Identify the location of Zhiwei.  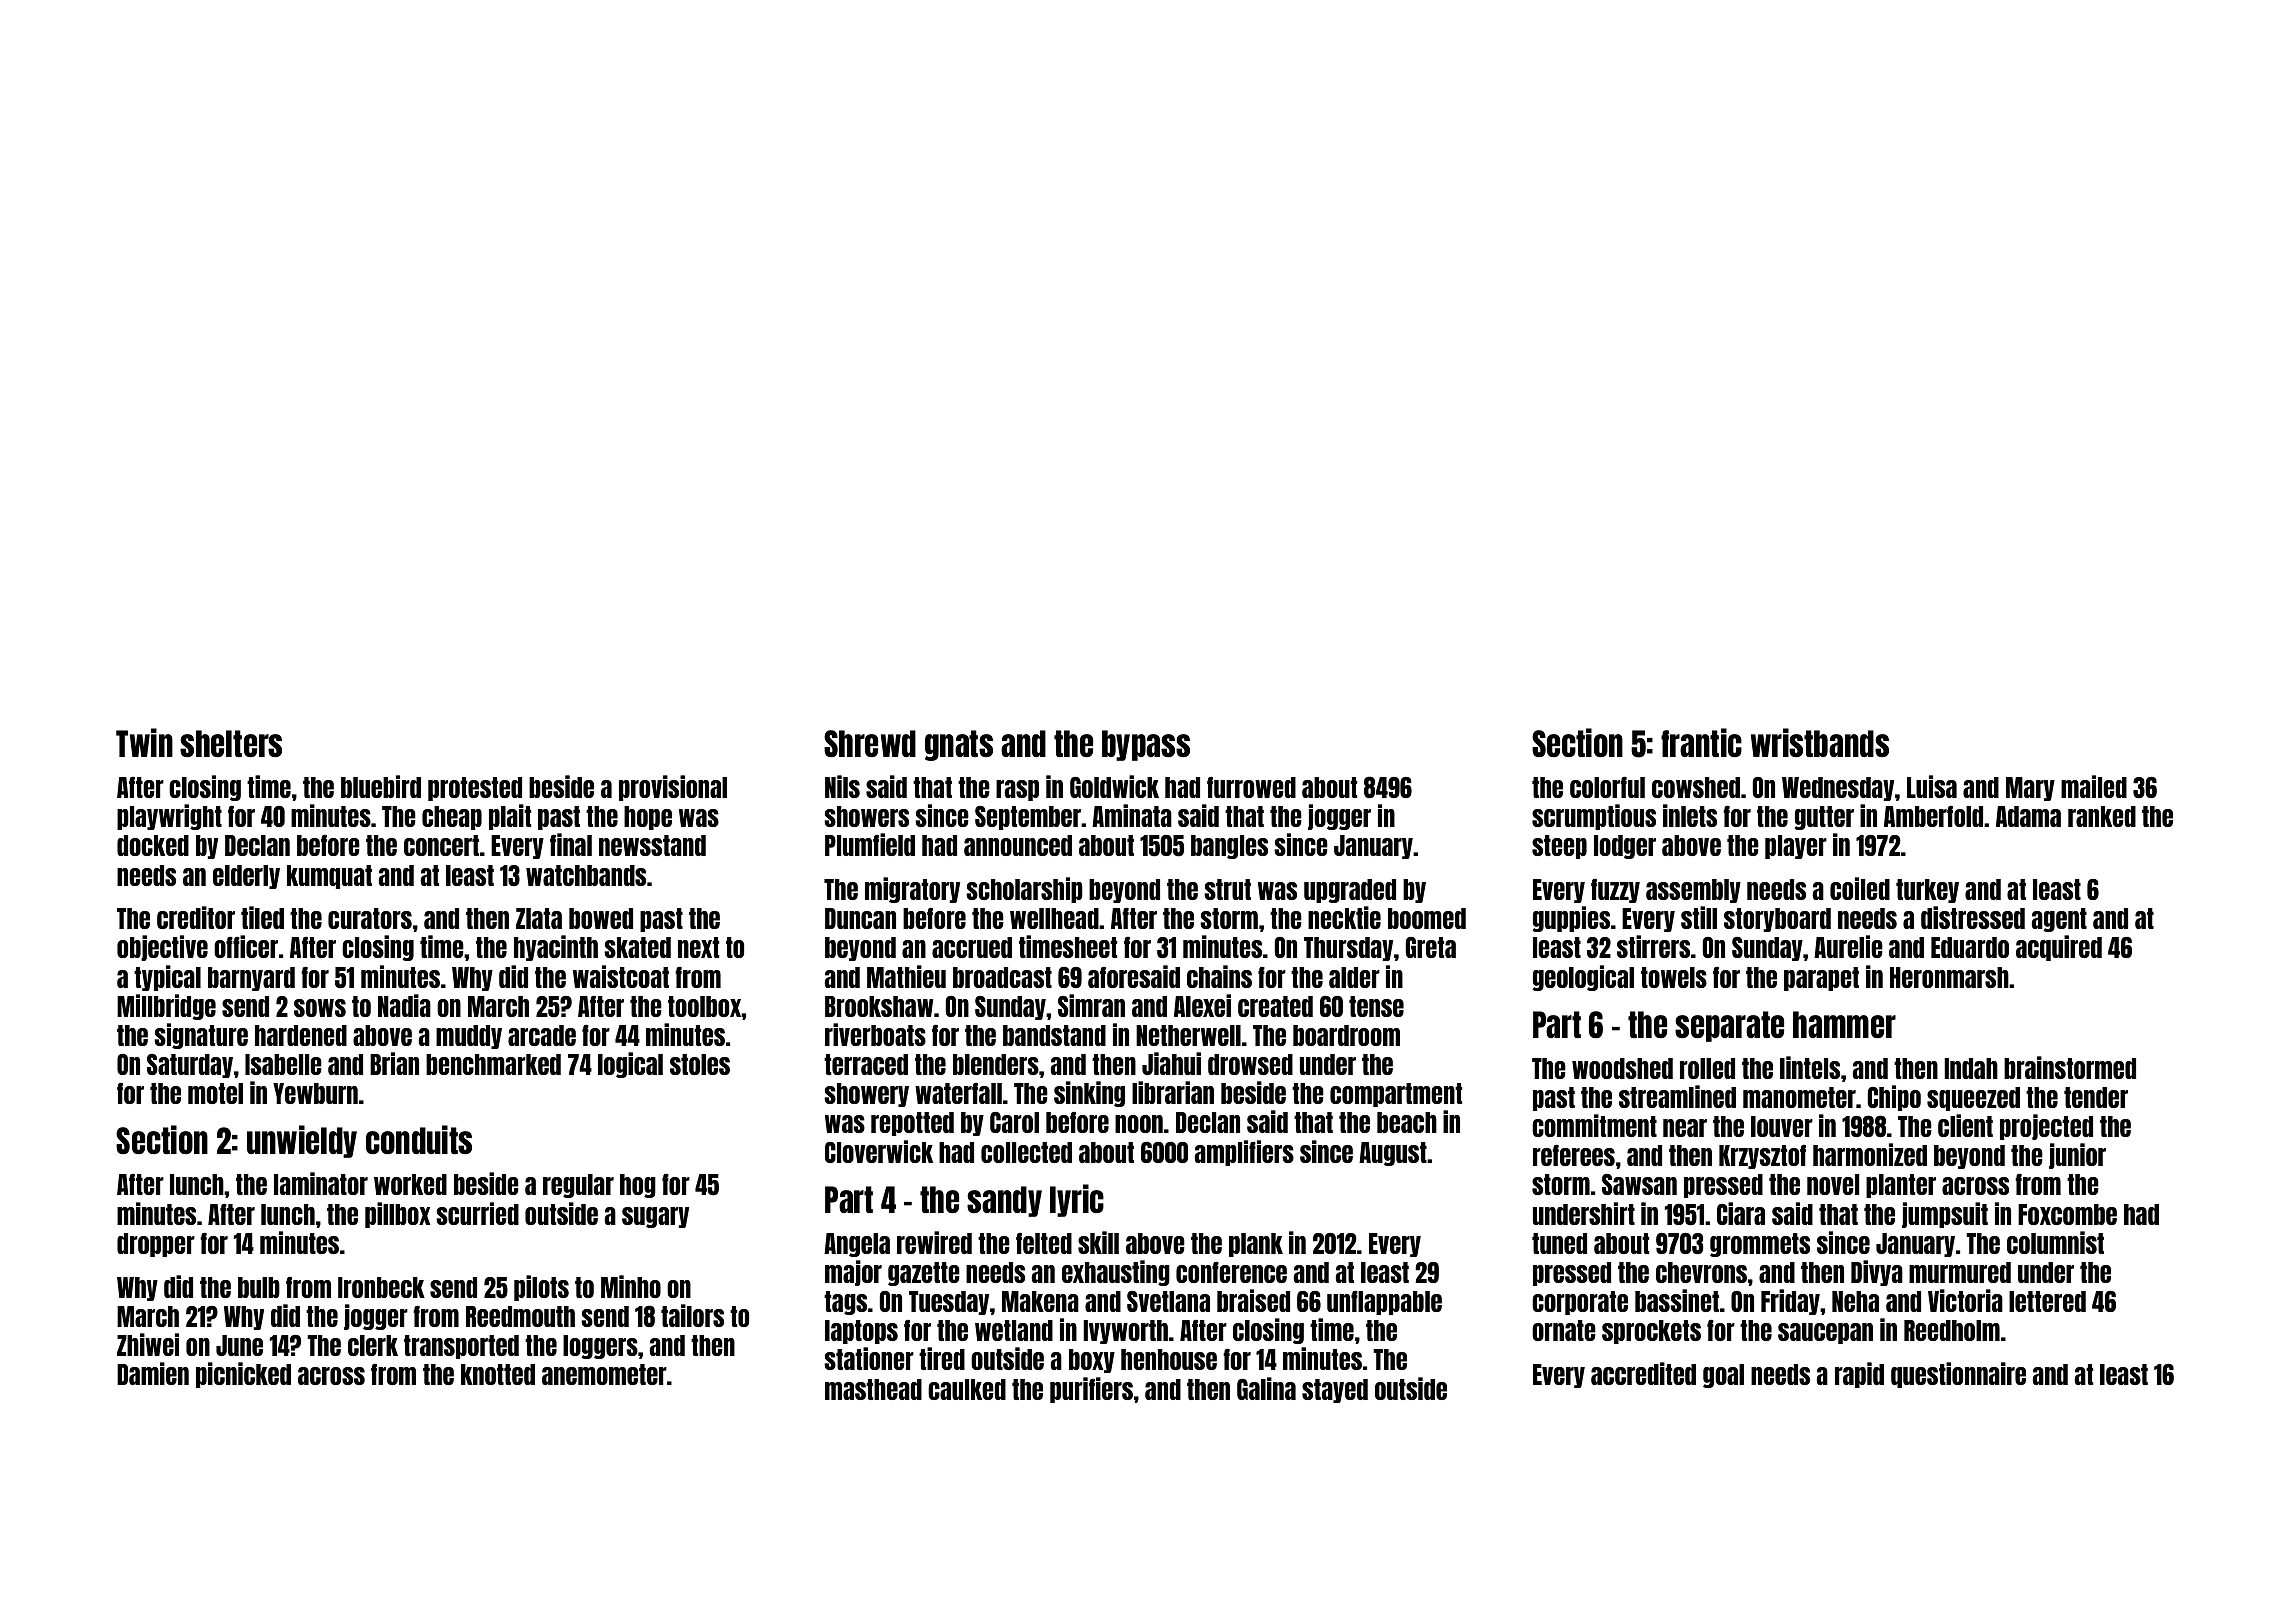
(148, 1344).
